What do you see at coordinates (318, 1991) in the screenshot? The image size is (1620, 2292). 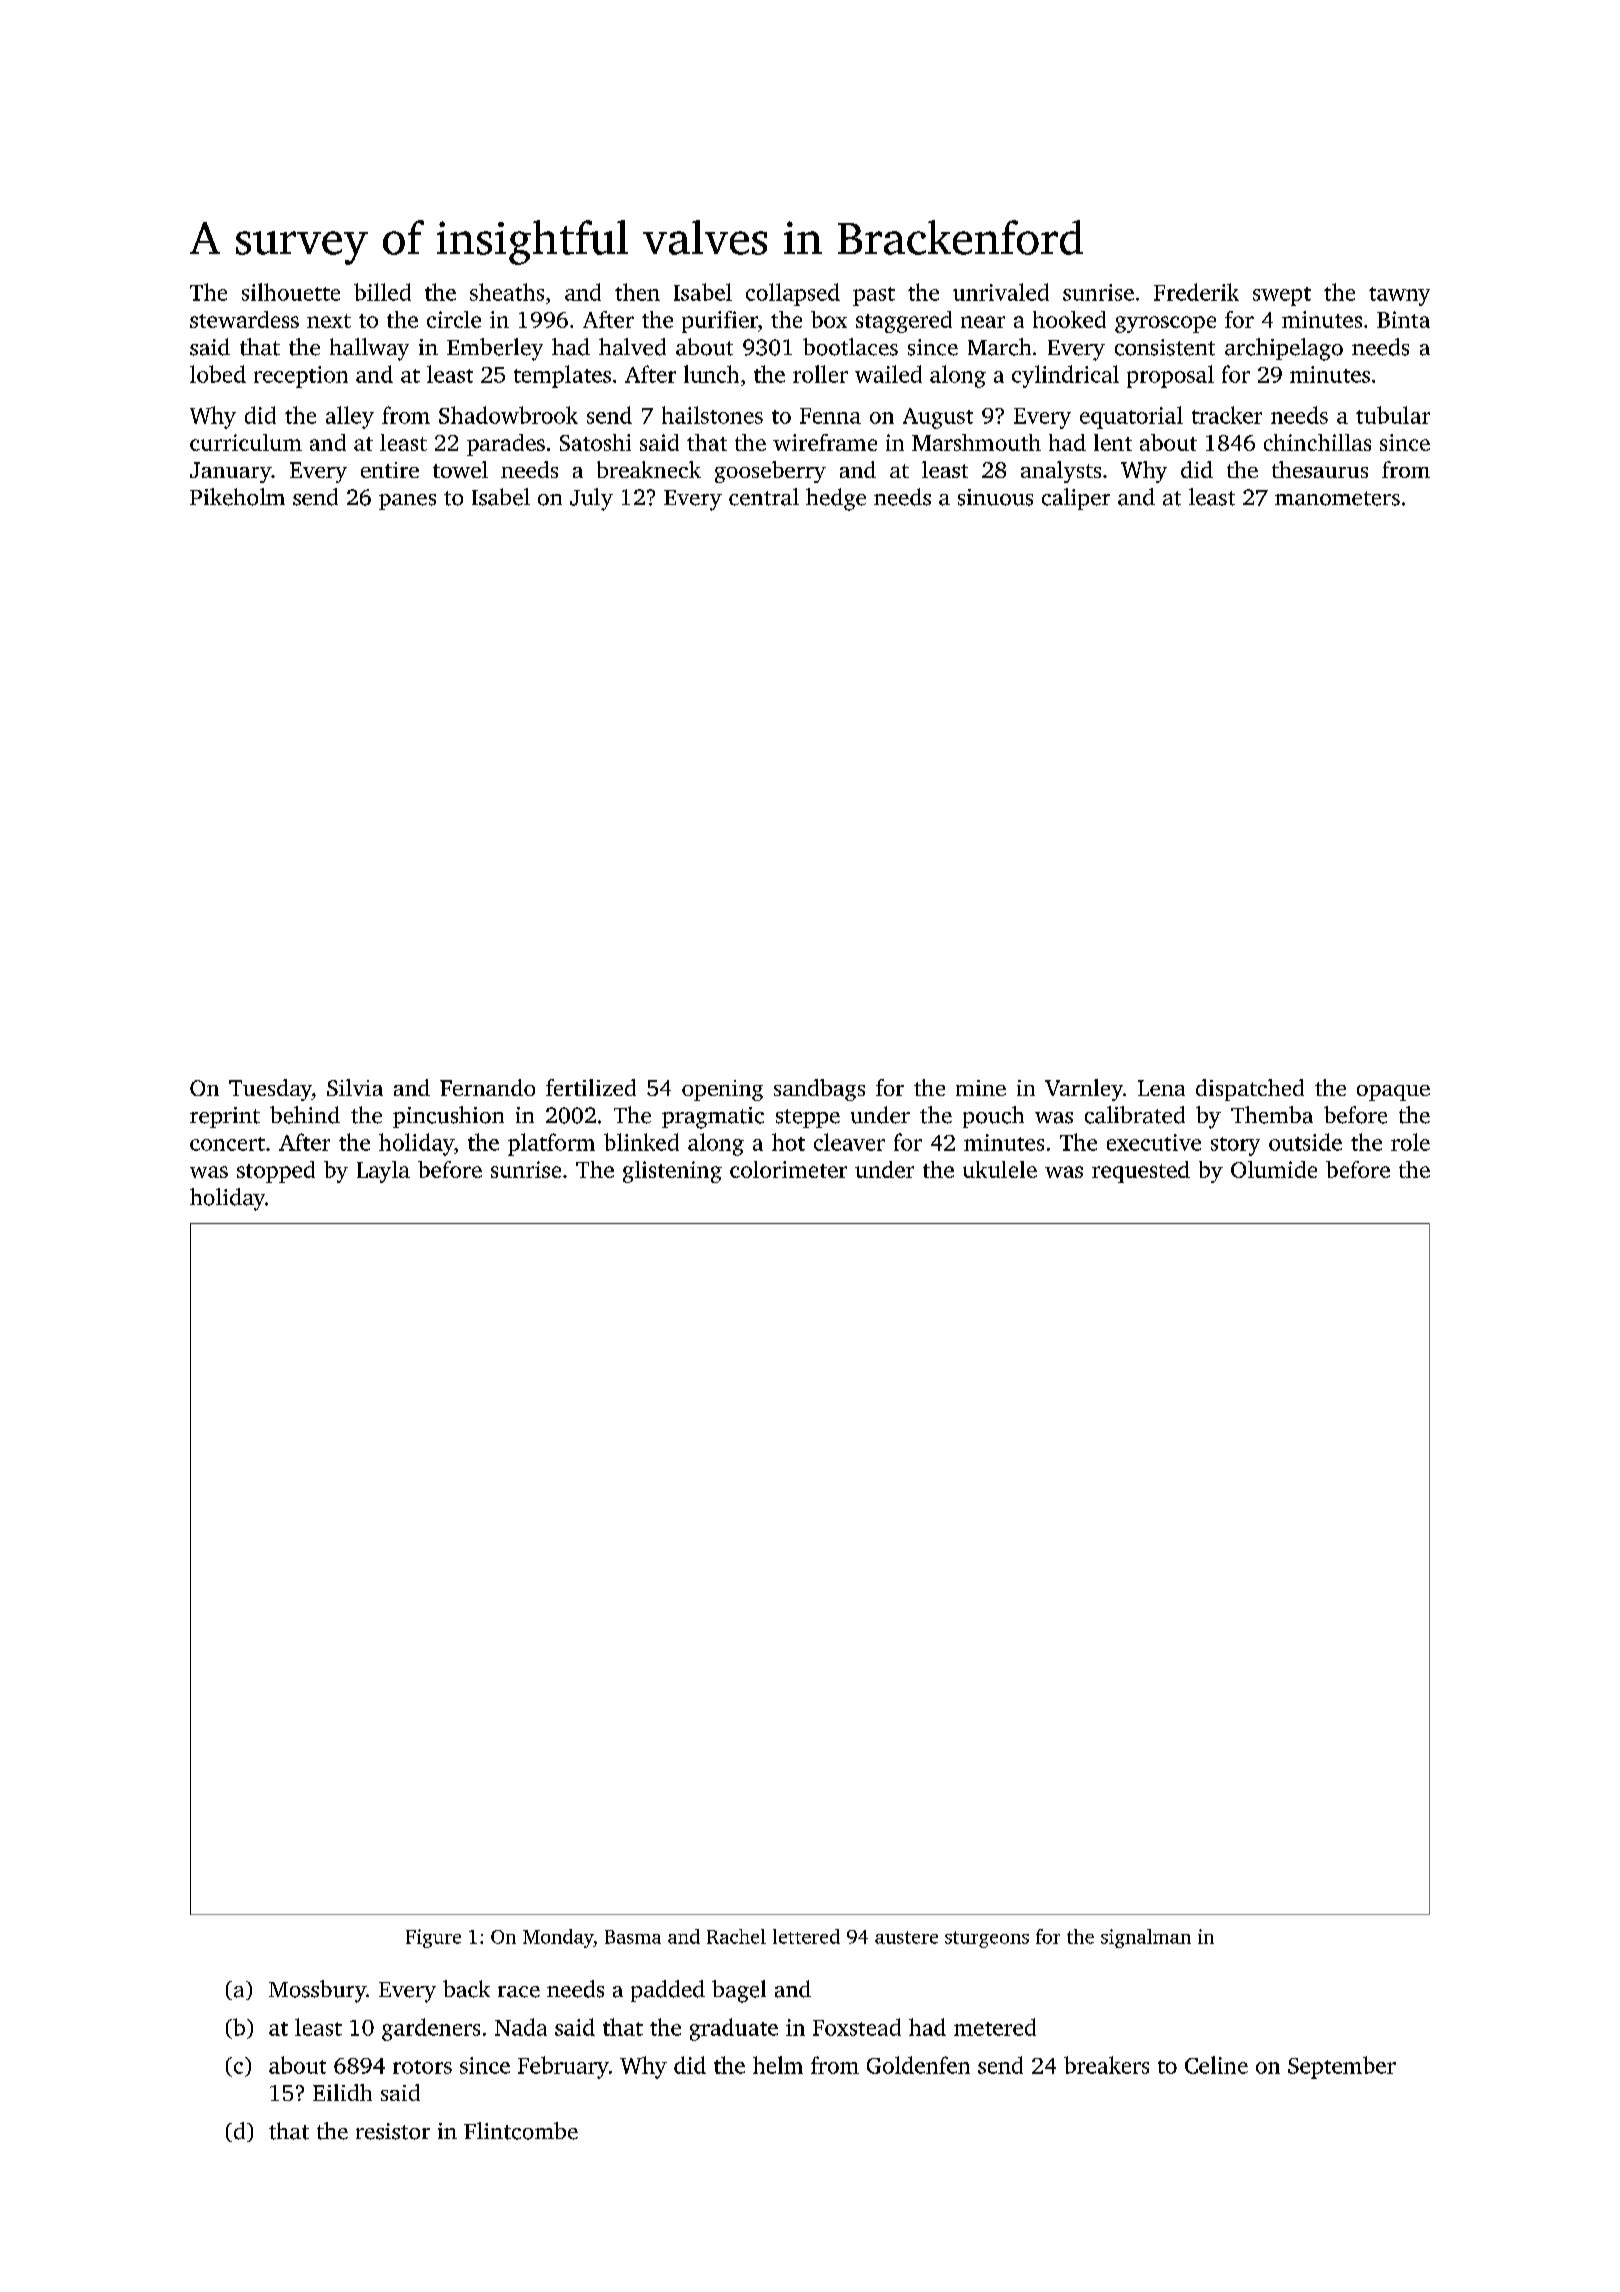 I see `Mossbury` at bounding box center [318, 1991].
